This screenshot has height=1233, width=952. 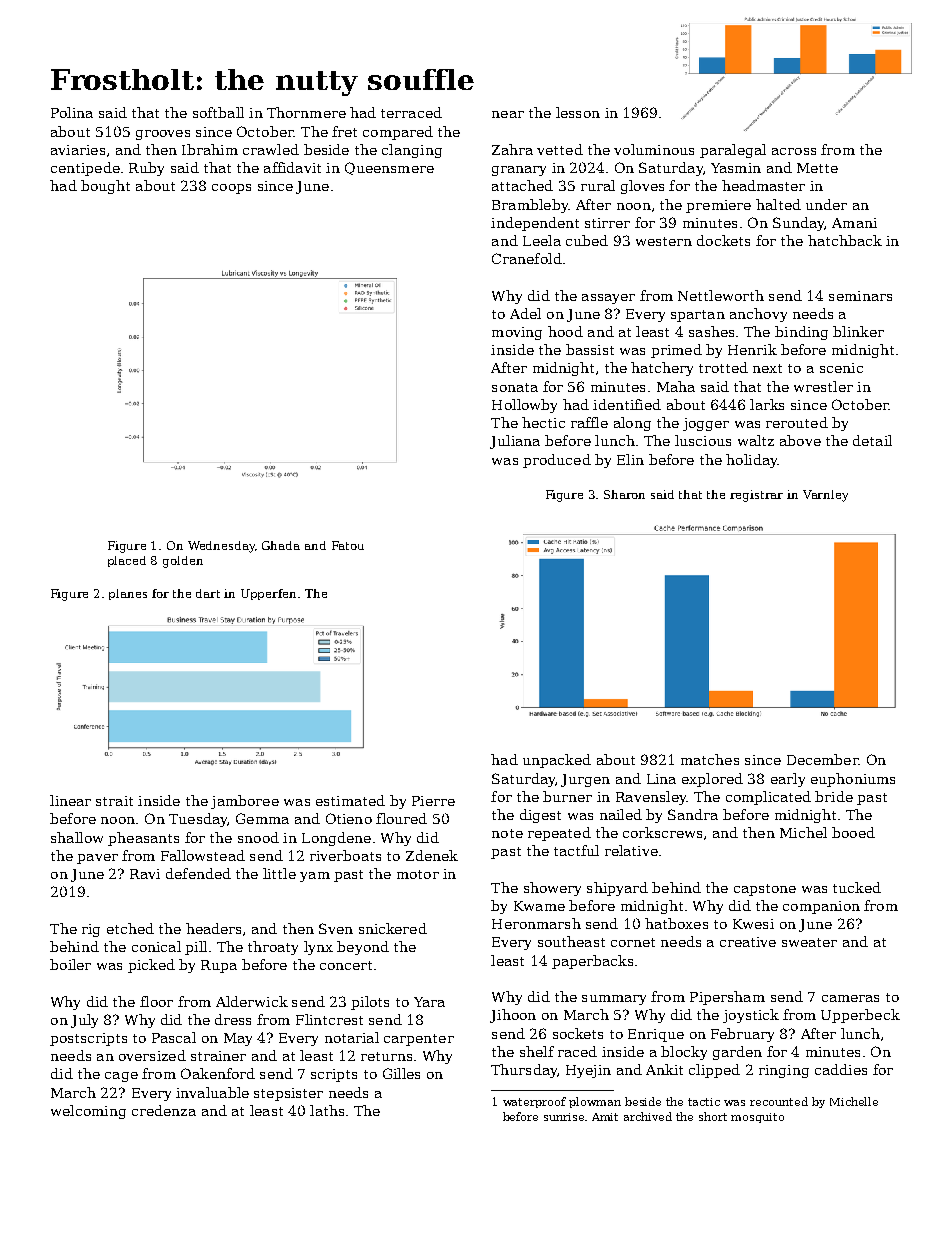 I want to click on bought, so click(x=105, y=187).
